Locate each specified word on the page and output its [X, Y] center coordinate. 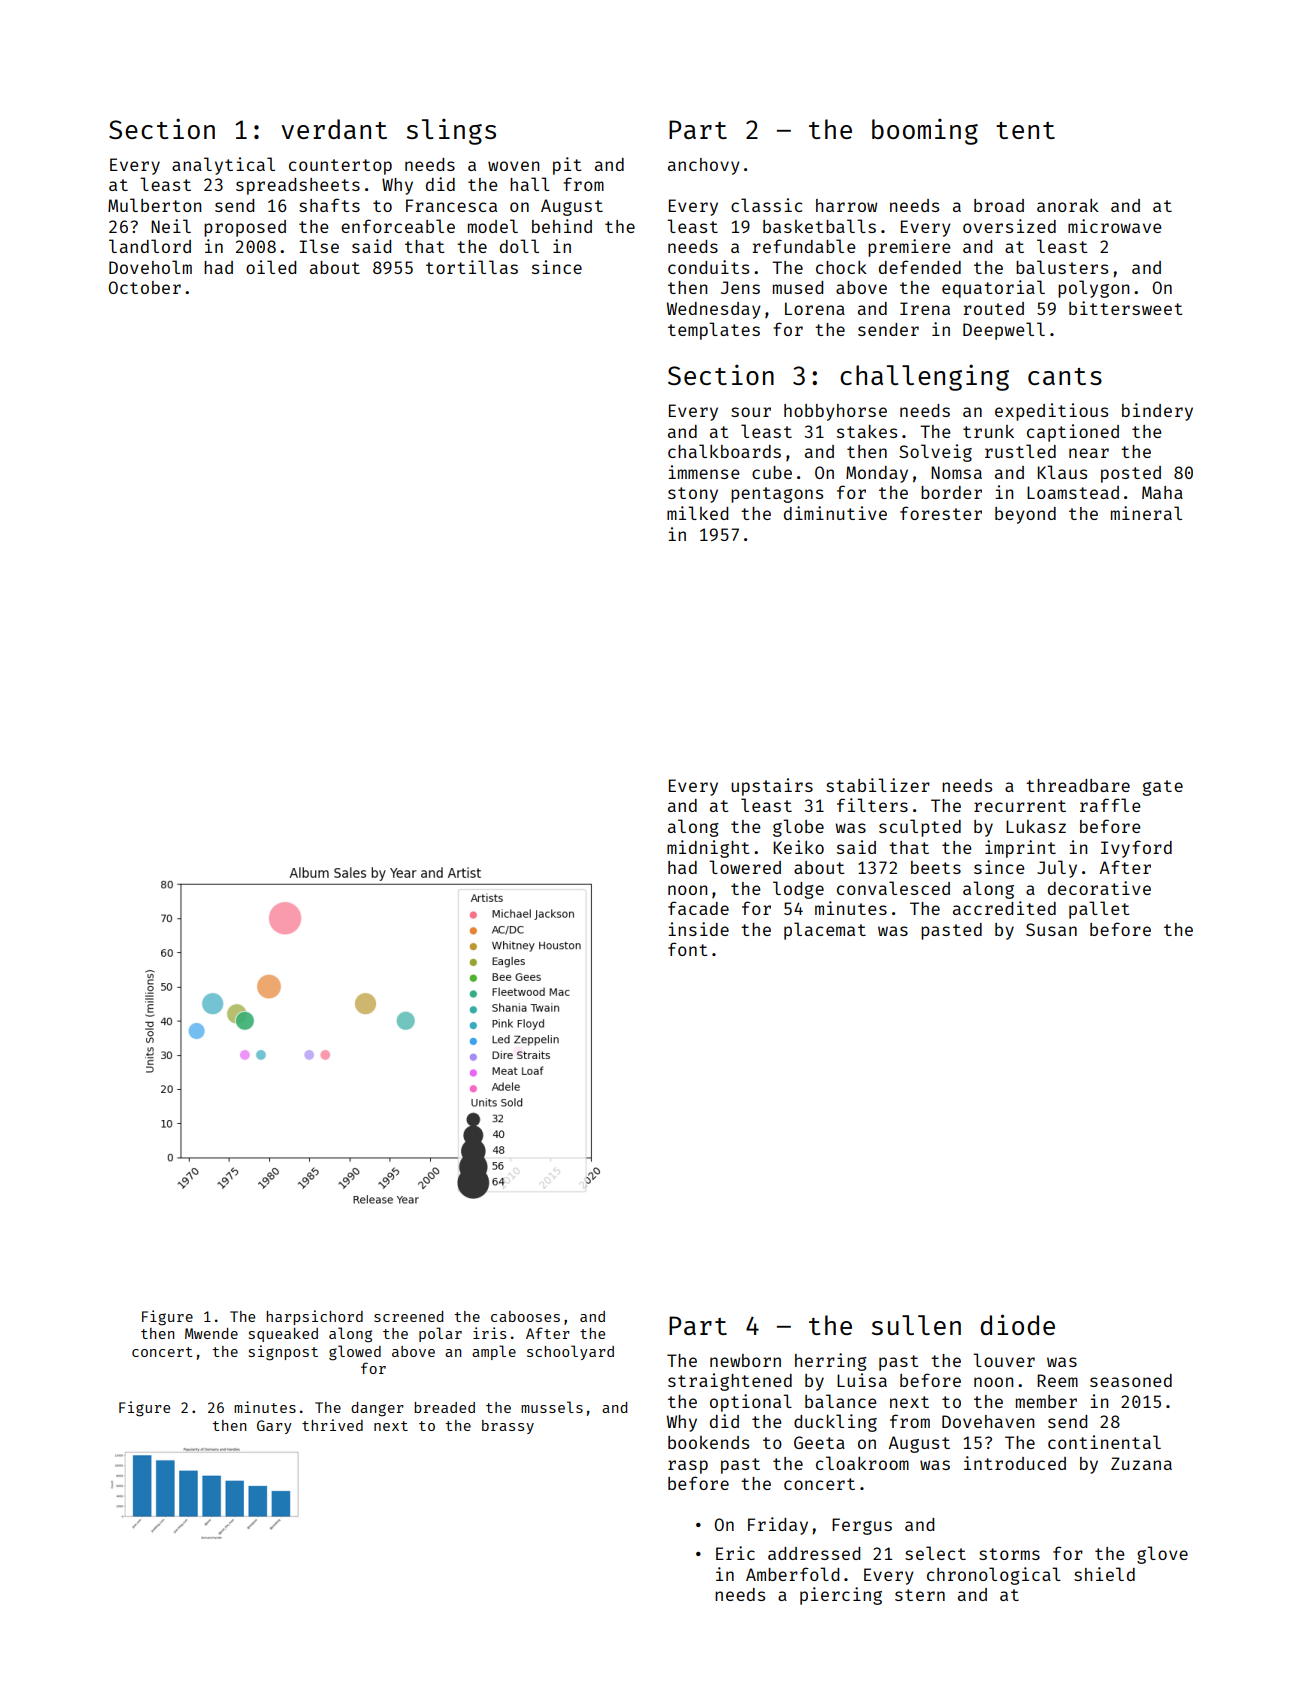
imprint [1020, 849]
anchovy [704, 166]
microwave [1115, 226]
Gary [274, 1427]
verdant [334, 129]
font [688, 949]
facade [698, 908]
